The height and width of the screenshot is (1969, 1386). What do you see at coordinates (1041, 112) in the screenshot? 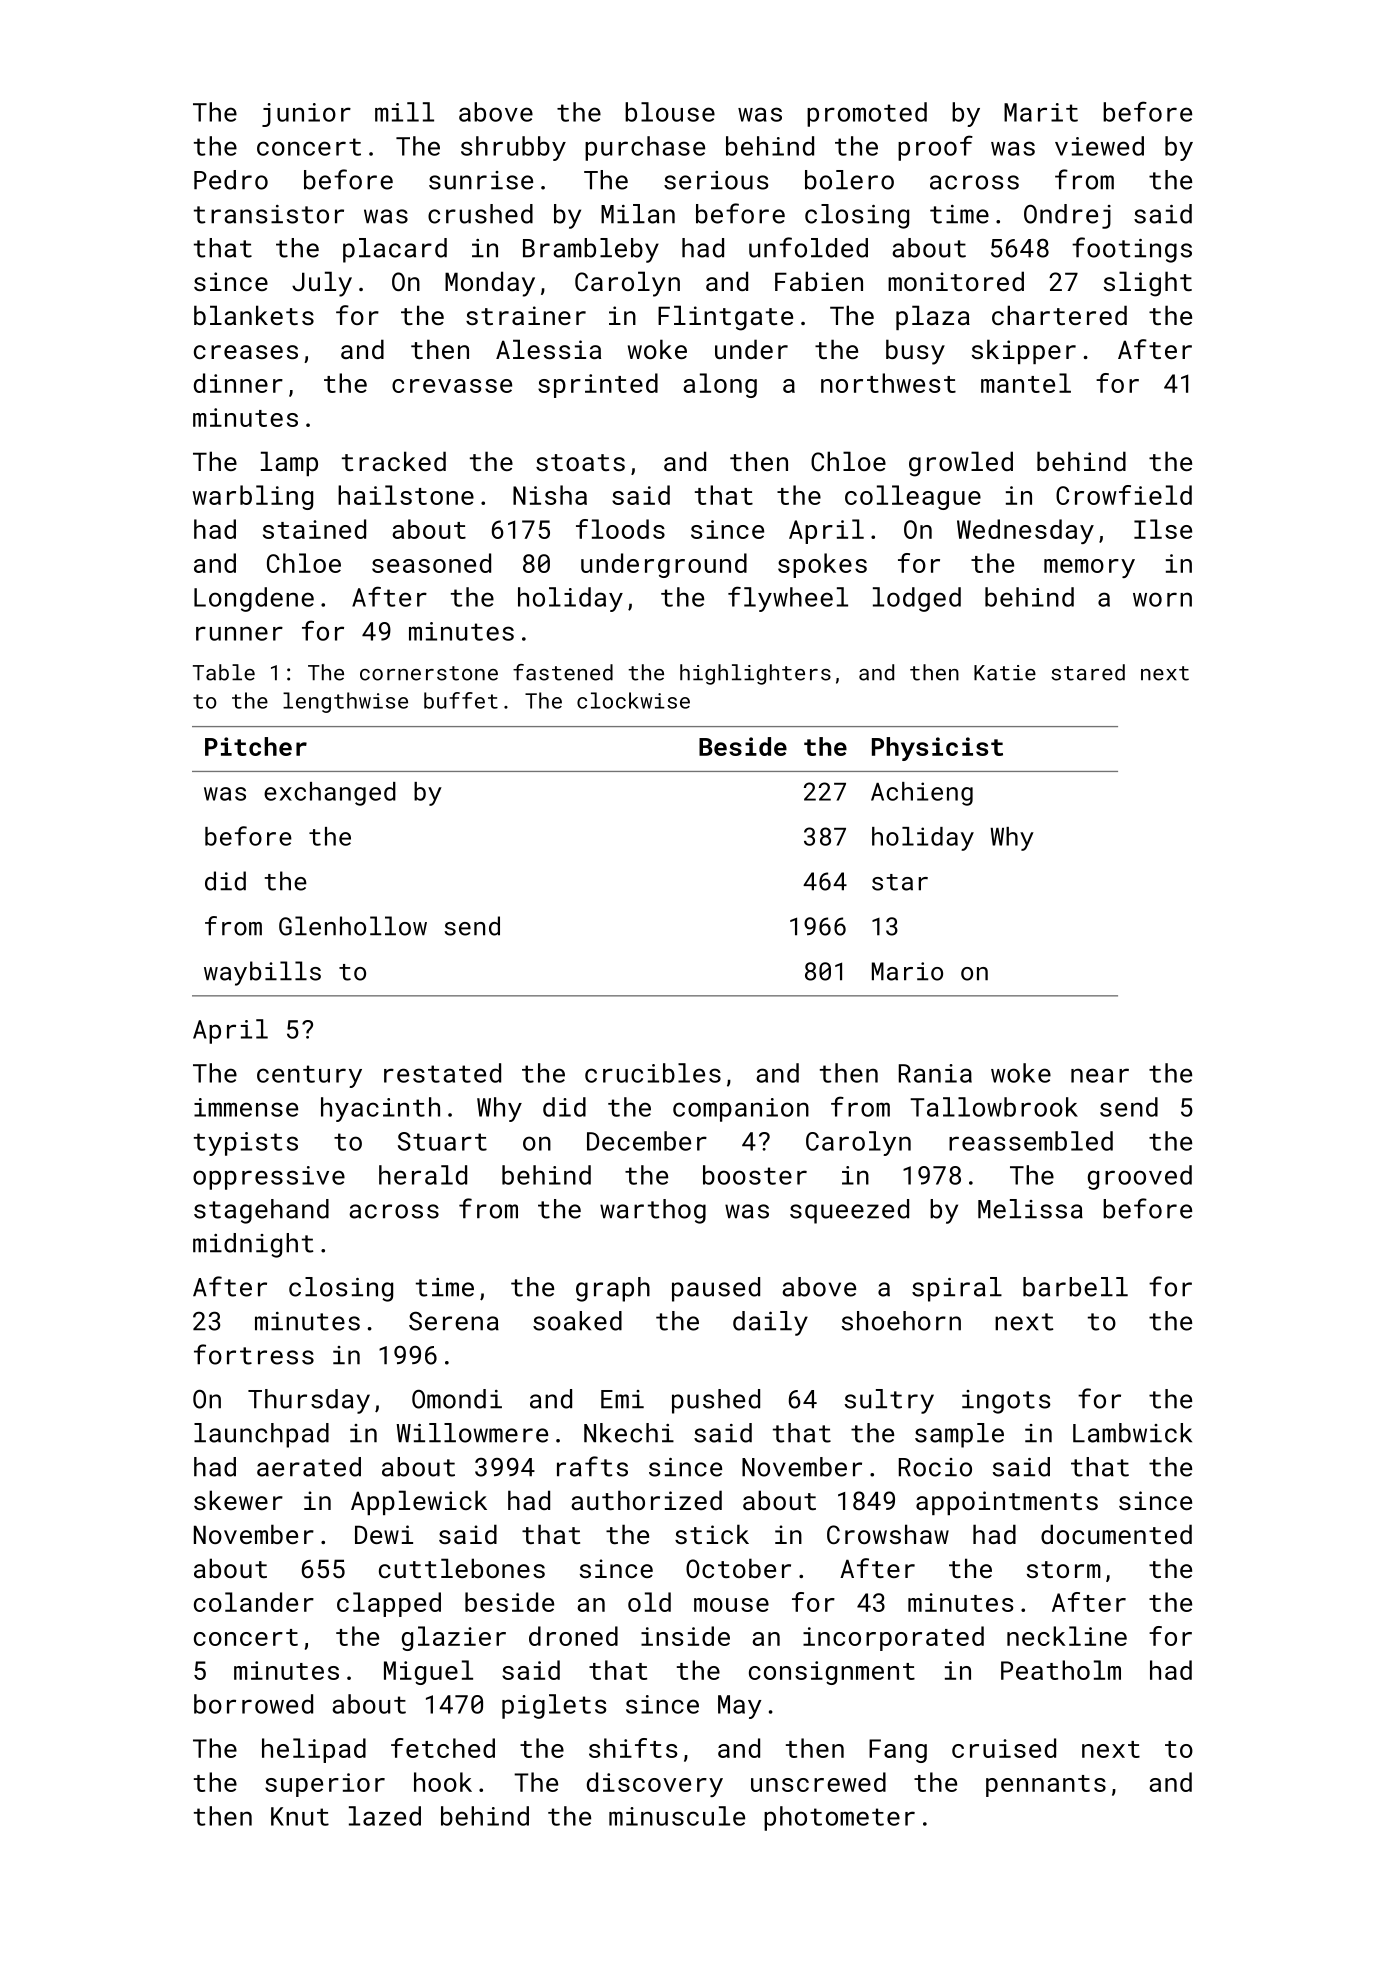
I see `Marit` at bounding box center [1041, 112].
